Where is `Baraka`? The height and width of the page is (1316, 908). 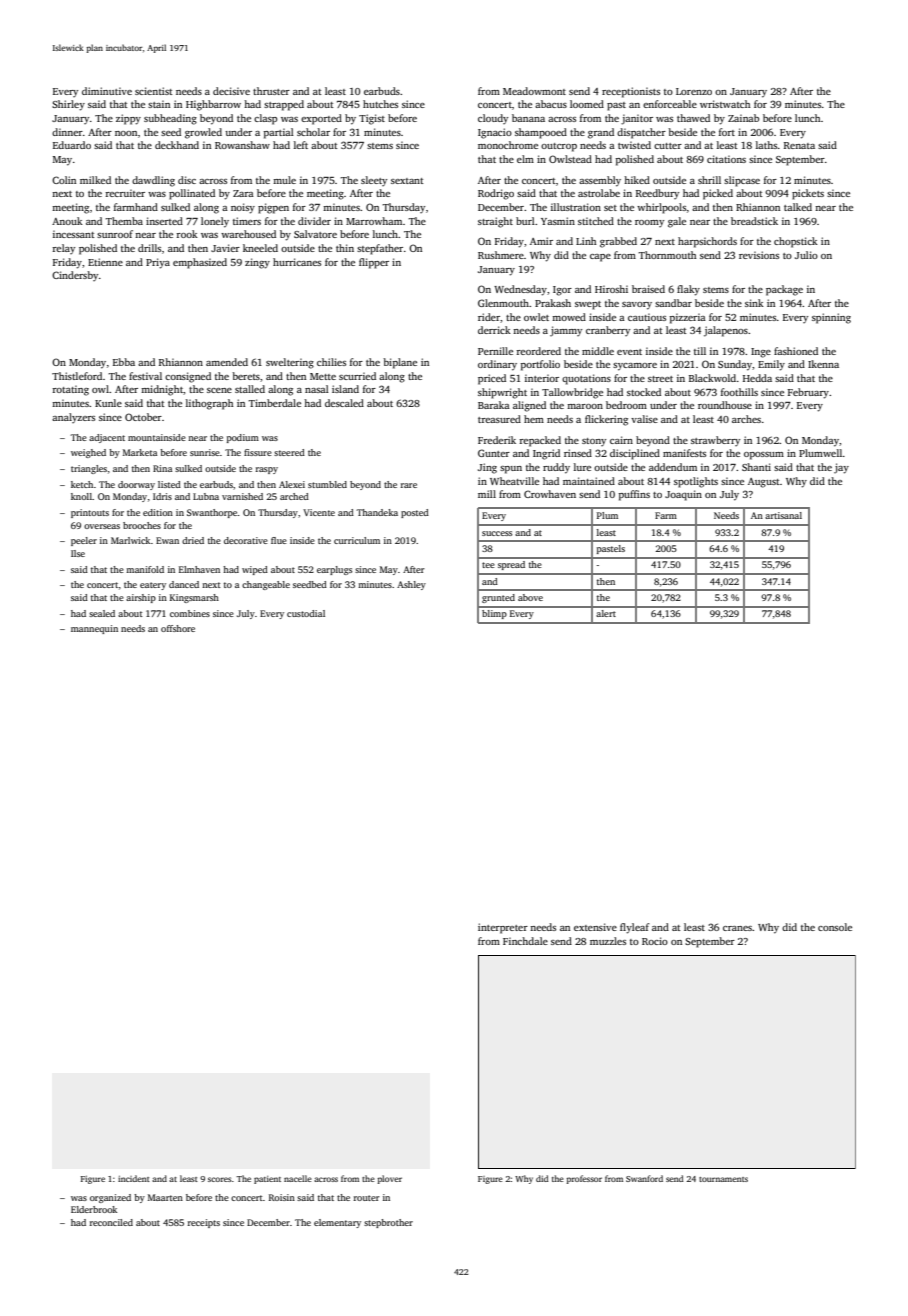
Baraka is located at coordinates (494, 405).
